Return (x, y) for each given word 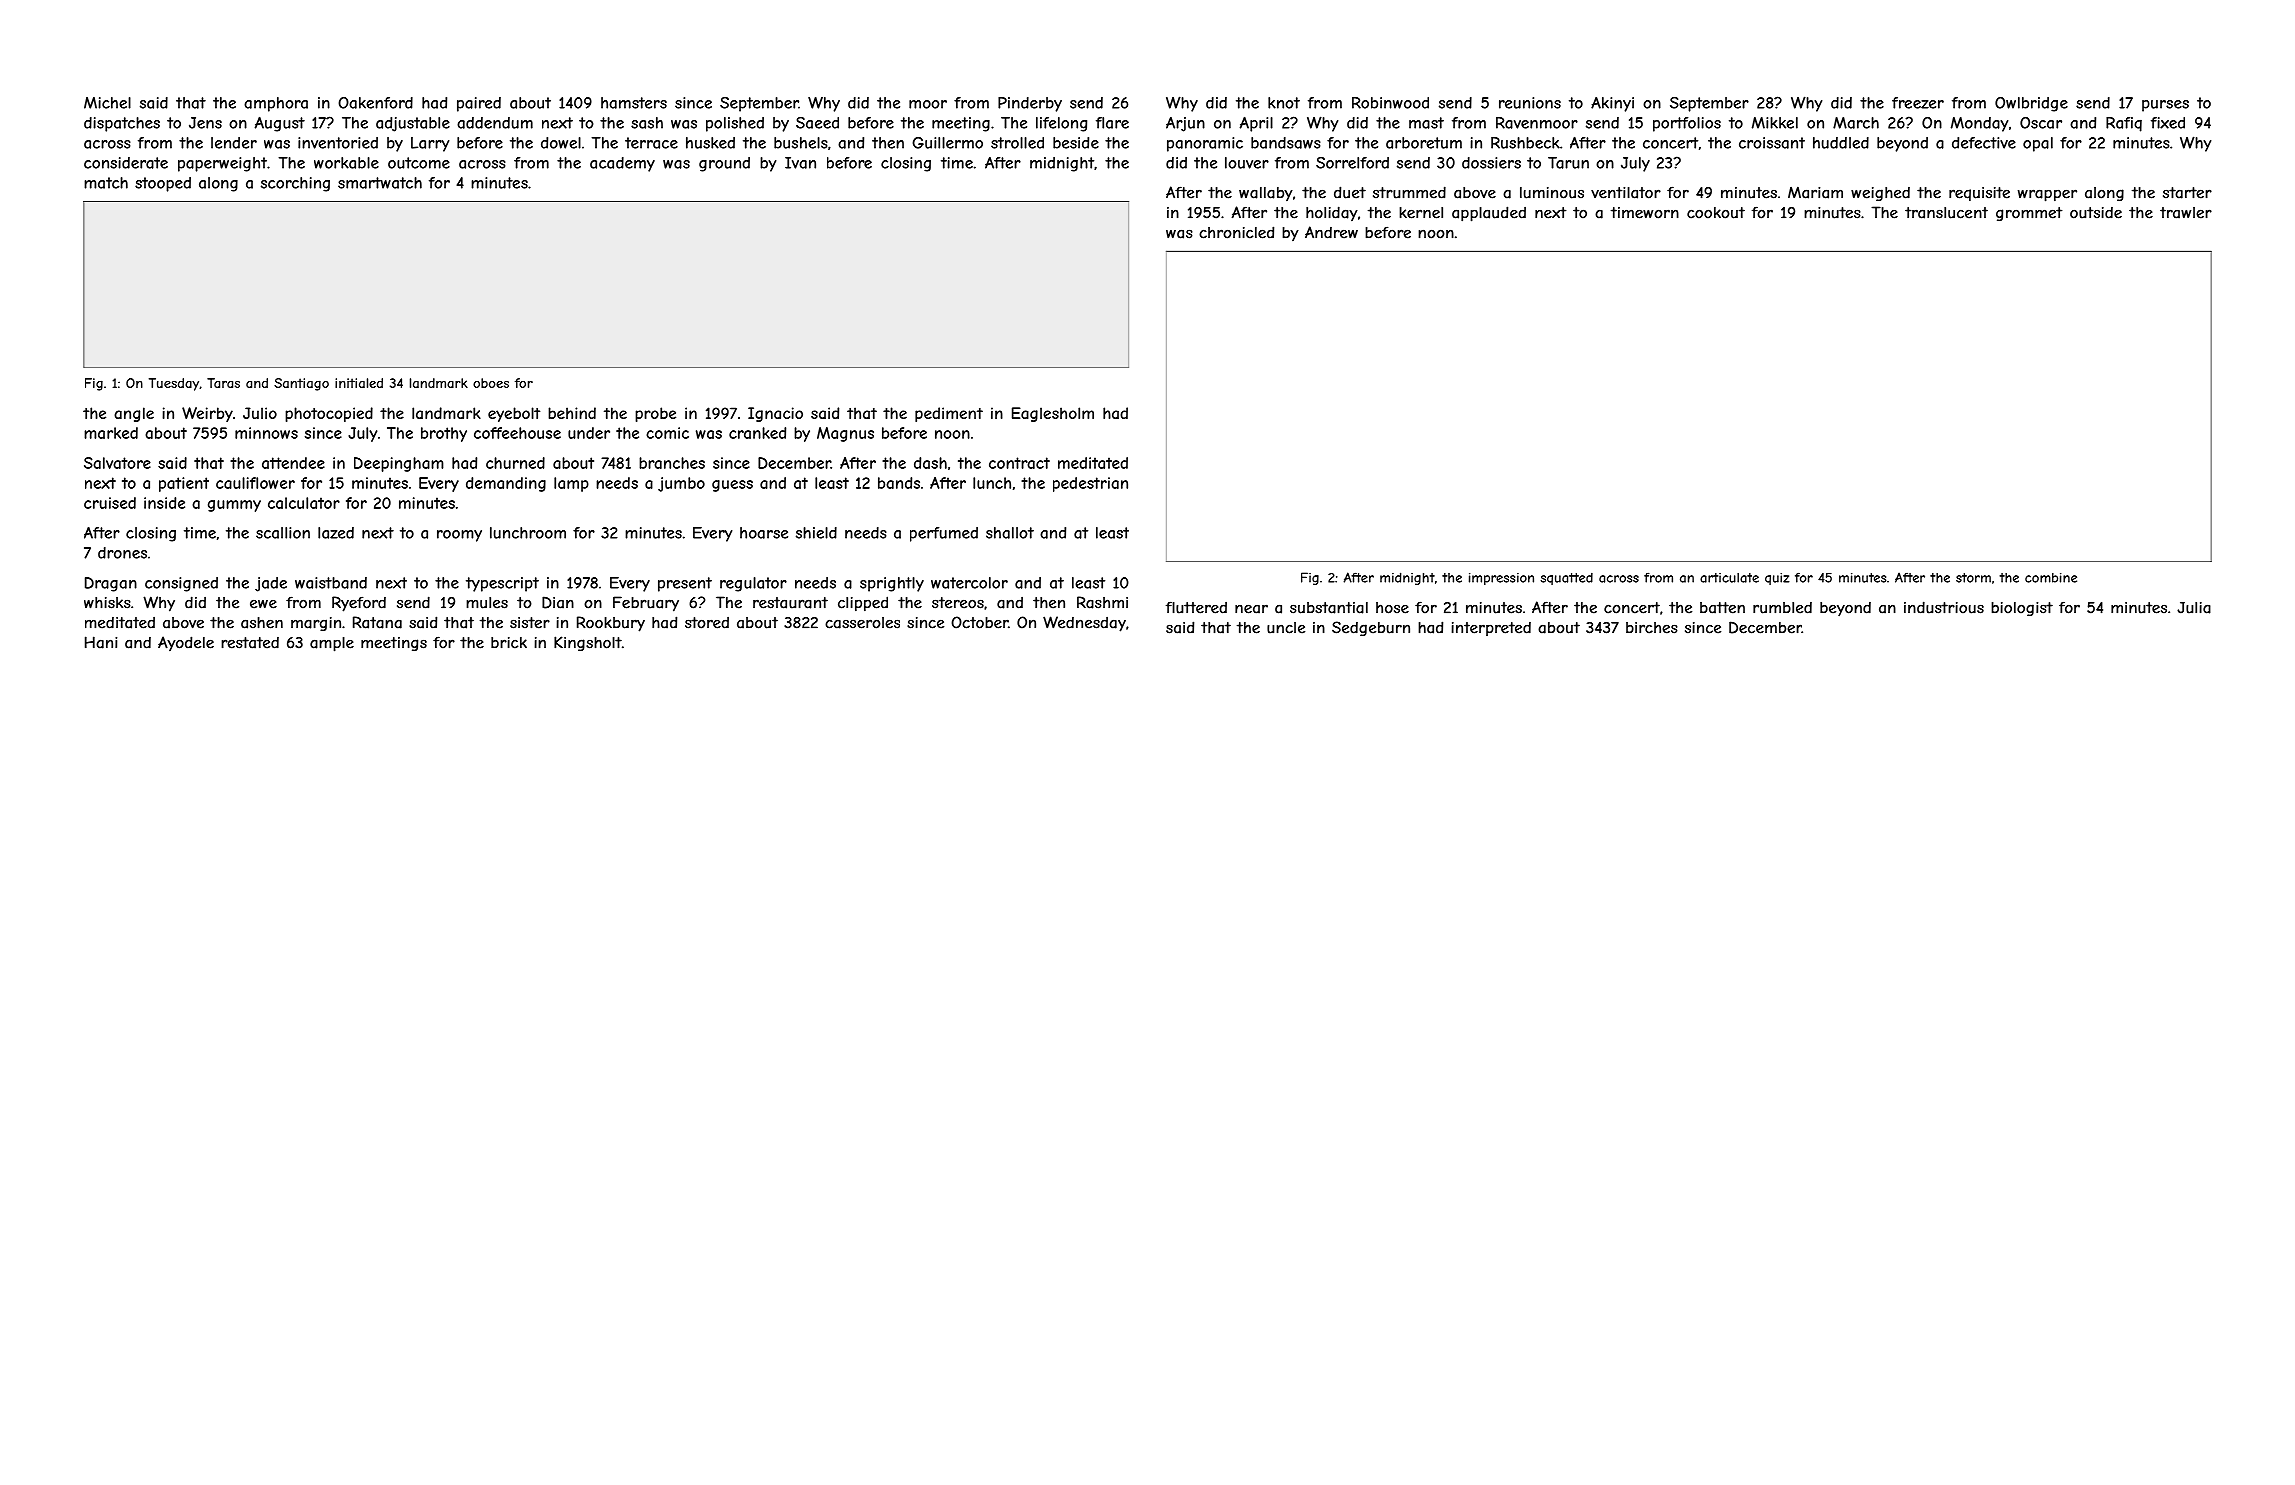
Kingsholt (588, 643)
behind (572, 413)
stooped (163, 184)
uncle (1286, 628)
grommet (2029, 214)
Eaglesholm (1053, 414)
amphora (276, 104)
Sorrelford (1352, 163)
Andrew (1331, 232)
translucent (1946, 213)
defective (1984, 143)
